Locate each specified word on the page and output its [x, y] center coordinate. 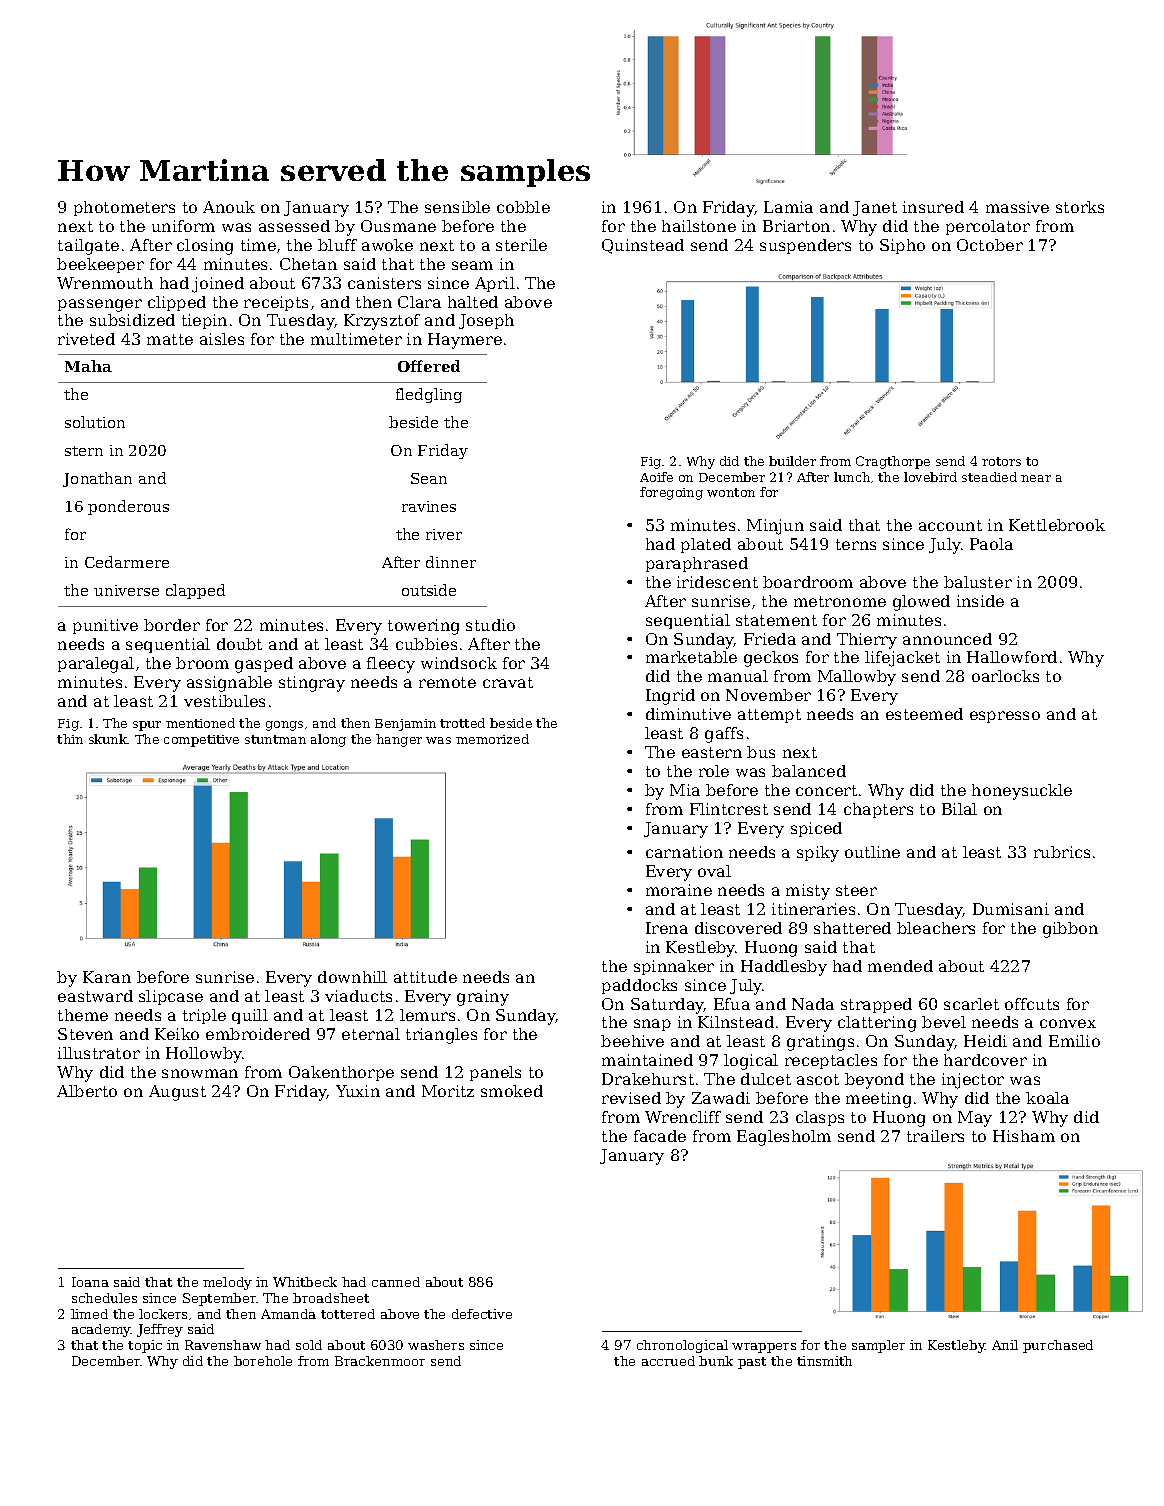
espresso [1005, 717]
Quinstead [643, 246]
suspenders [805, 246]
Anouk [229, 207]
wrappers [764, 1348]
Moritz [448, 1091]
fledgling [429, 395]
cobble [523, 207]
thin [70, 739]
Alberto [87, 1091]
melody [227, 1283]
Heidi [985, 1041]
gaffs [724, 735]
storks [1080, 207]
